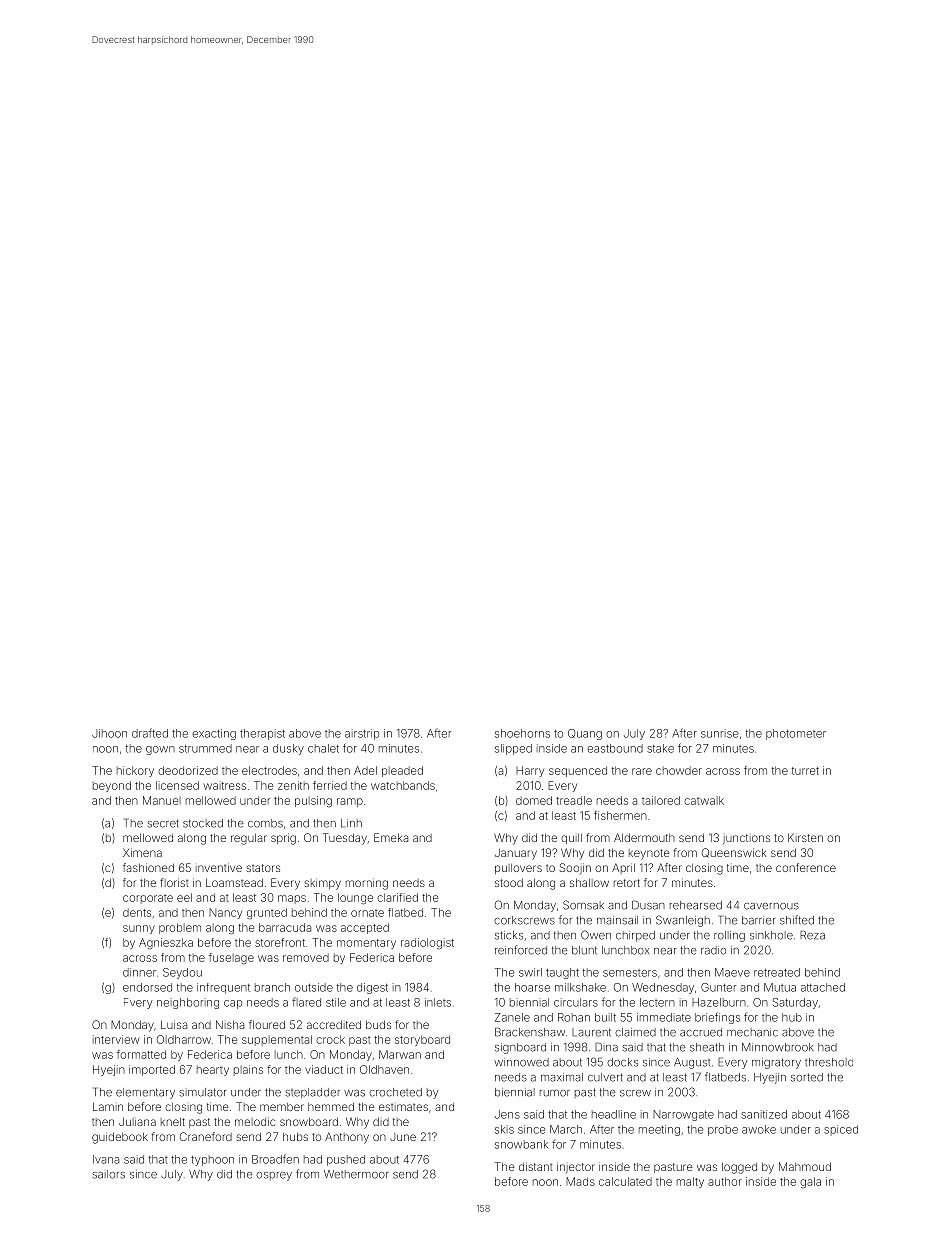 The image size is (952, 1233). What do you see at coordinates (397, 897) in the document?
I see `clarified` at bounding box center [397, 897].
